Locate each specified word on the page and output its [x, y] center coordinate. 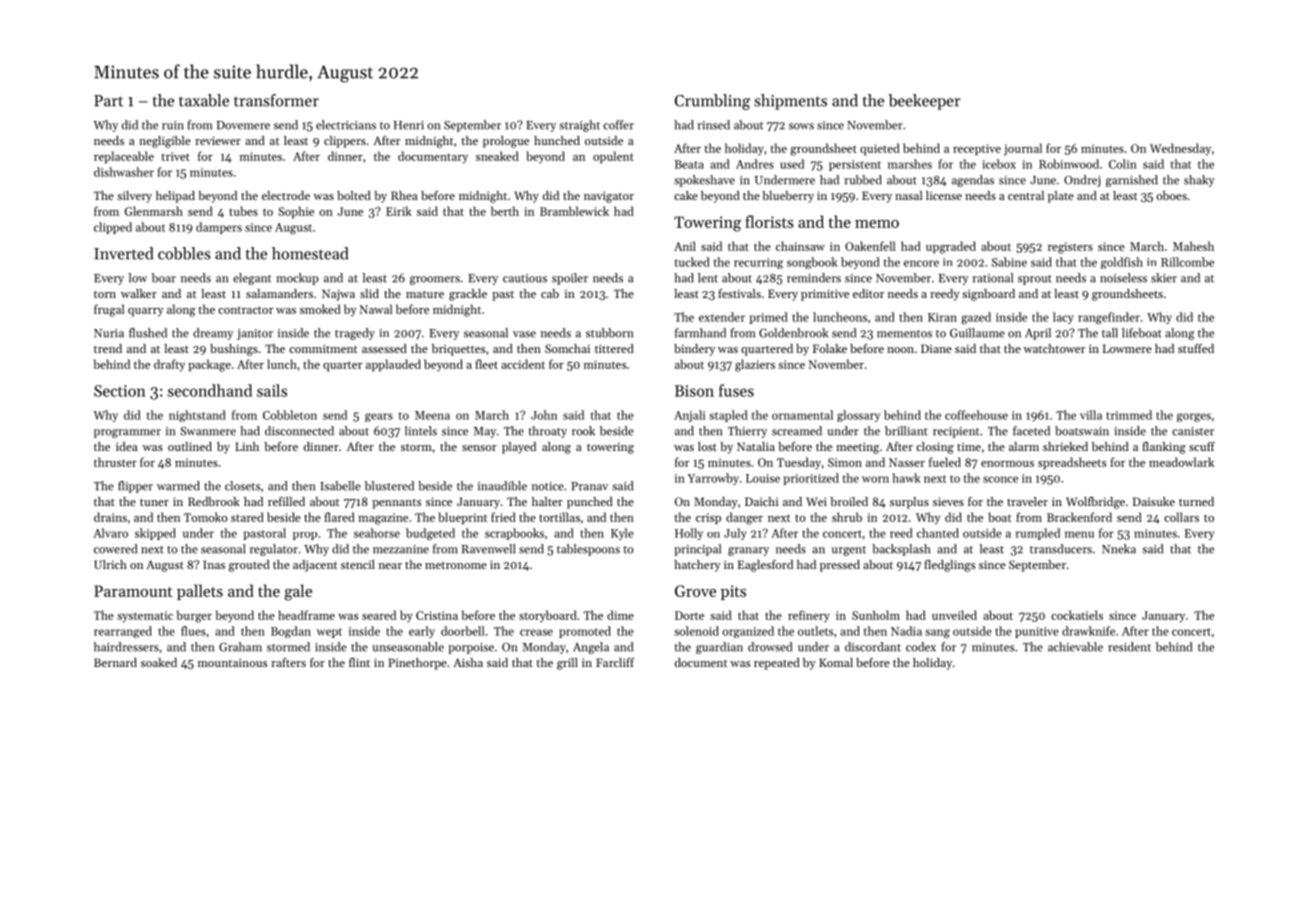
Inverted [123, 253]
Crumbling [712, 102]
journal [1023, 149]
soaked [159, 662]
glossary [858, 416]
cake [686, 195]
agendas [973, 181]
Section [119, 391]
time [969, 446]
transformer [276, 100]
